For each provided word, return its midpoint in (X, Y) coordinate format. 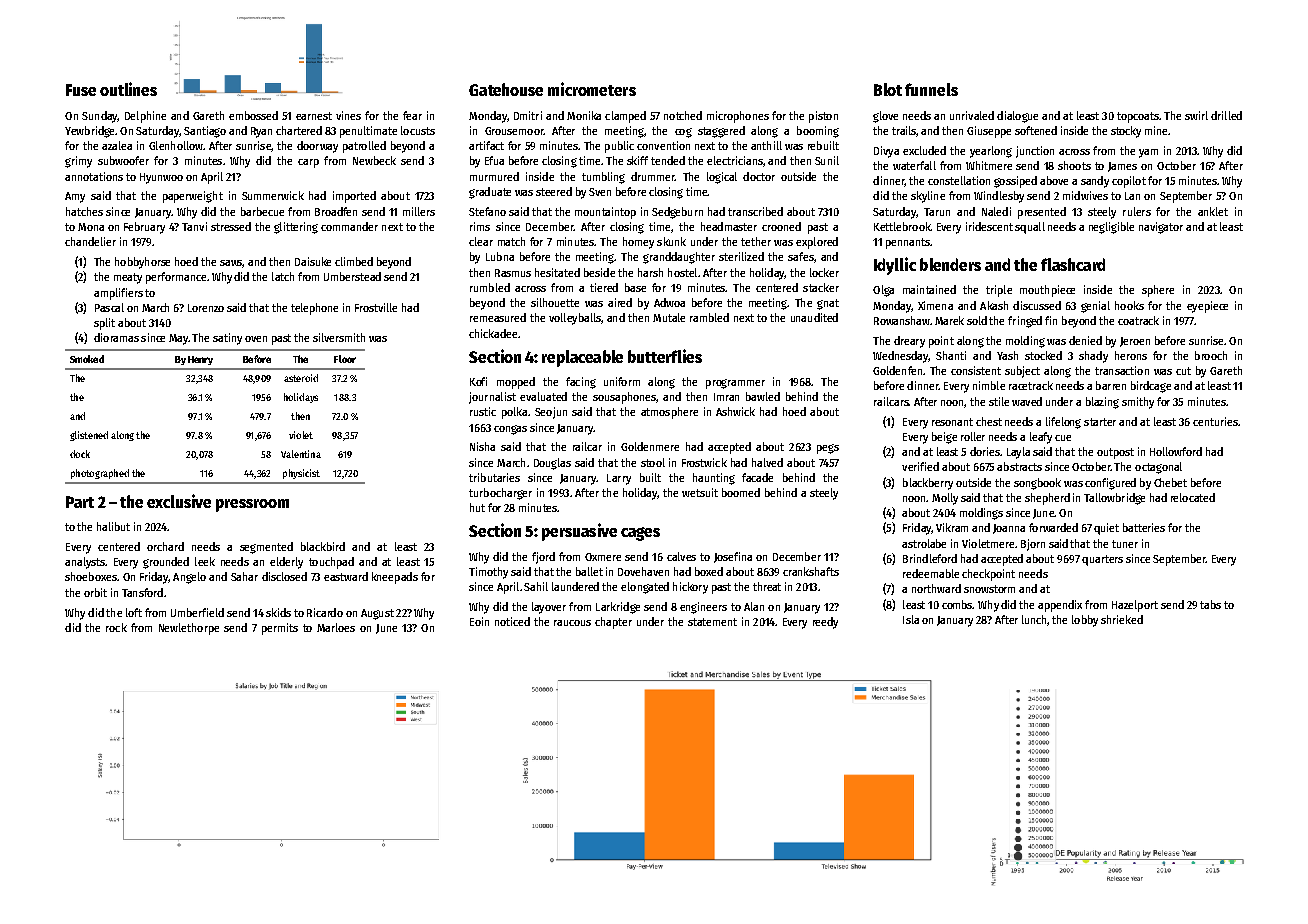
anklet (1213, 211)
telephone (314, 309)
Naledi (996, 211)
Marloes (336, 627)
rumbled (490, 287)
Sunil (827, 160)
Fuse (81, 90)
